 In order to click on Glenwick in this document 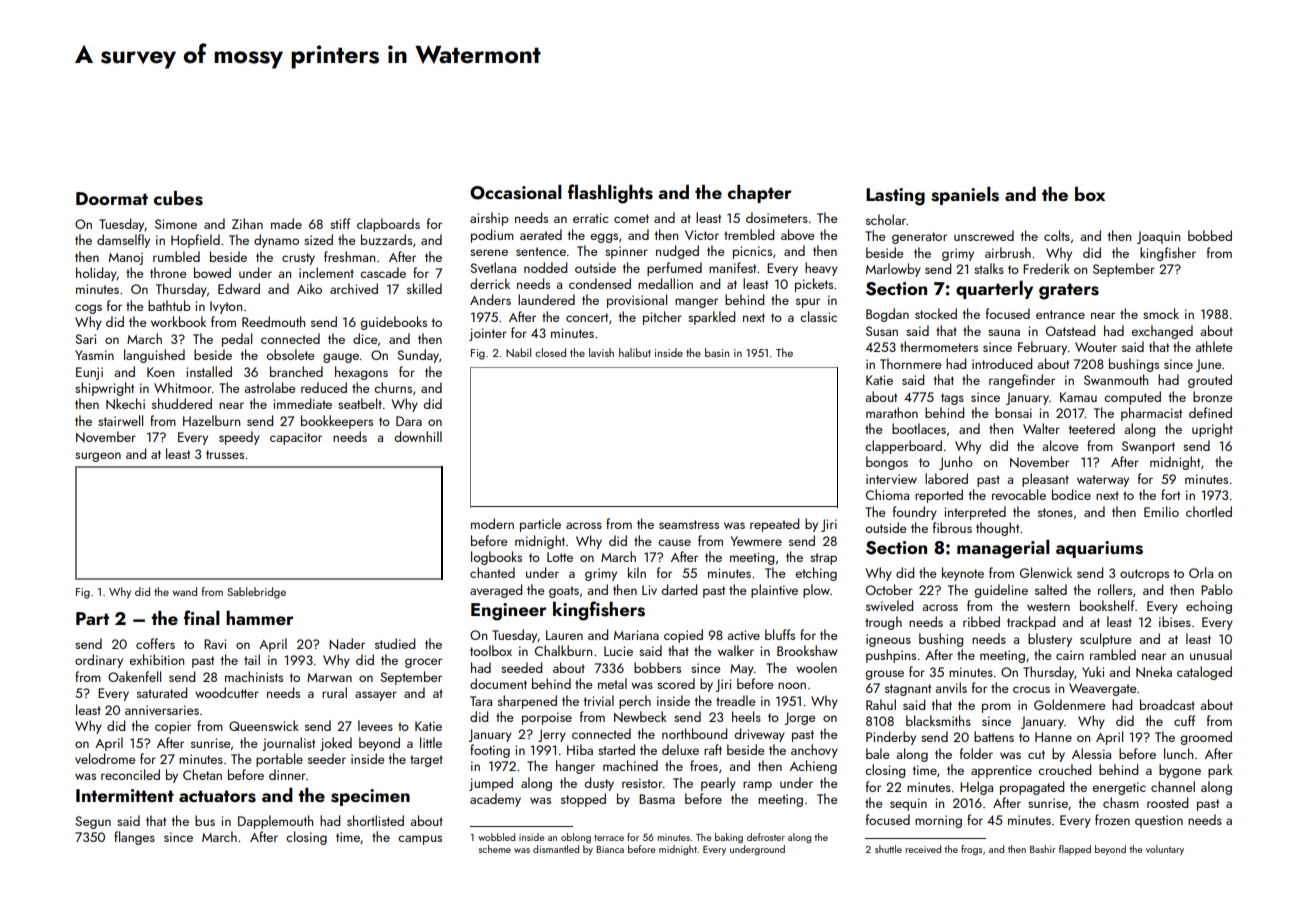, I will do `click(1046, 572)`.
